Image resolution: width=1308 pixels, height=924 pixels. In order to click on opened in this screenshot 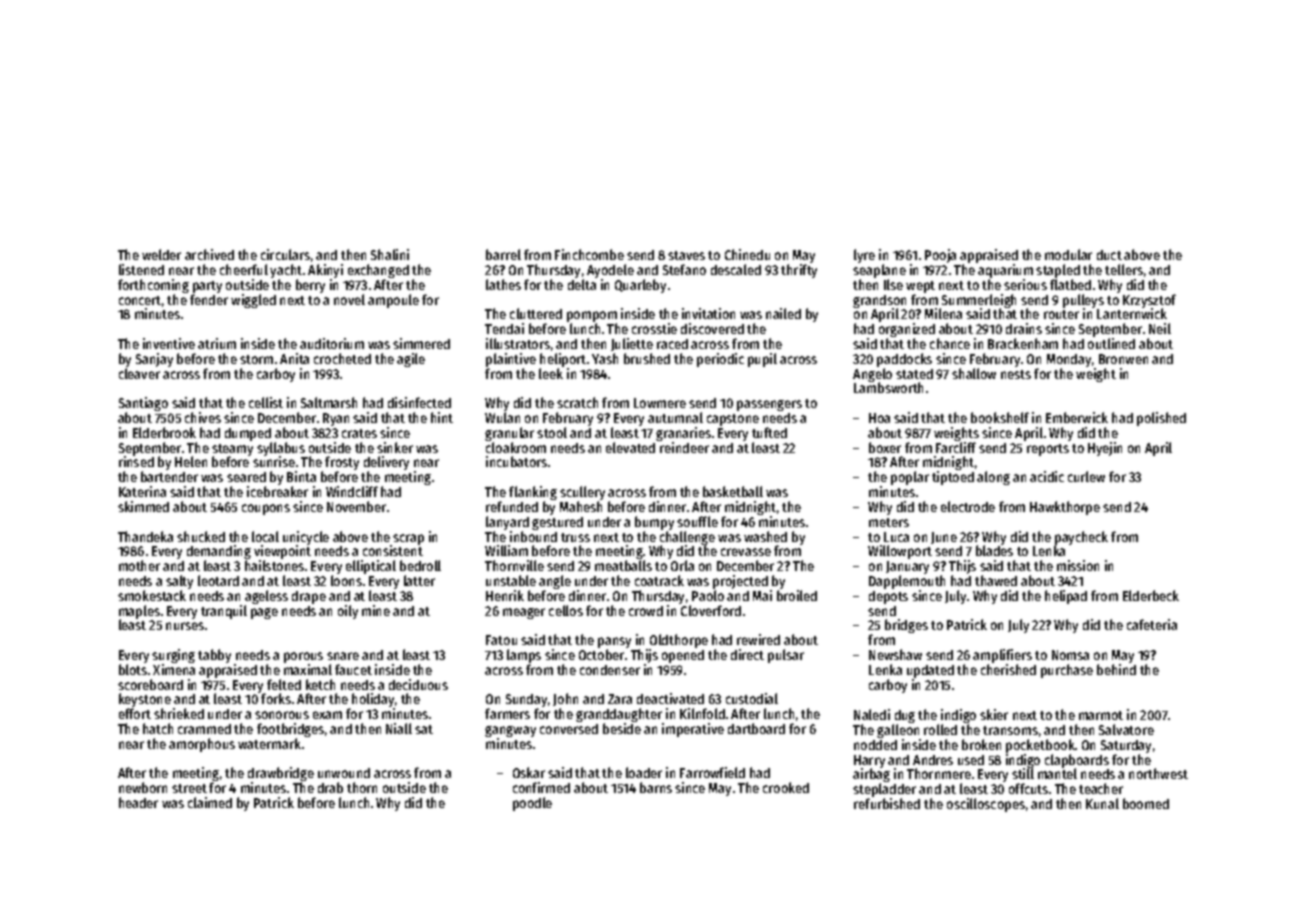, I will do `click(683, 656)`.
